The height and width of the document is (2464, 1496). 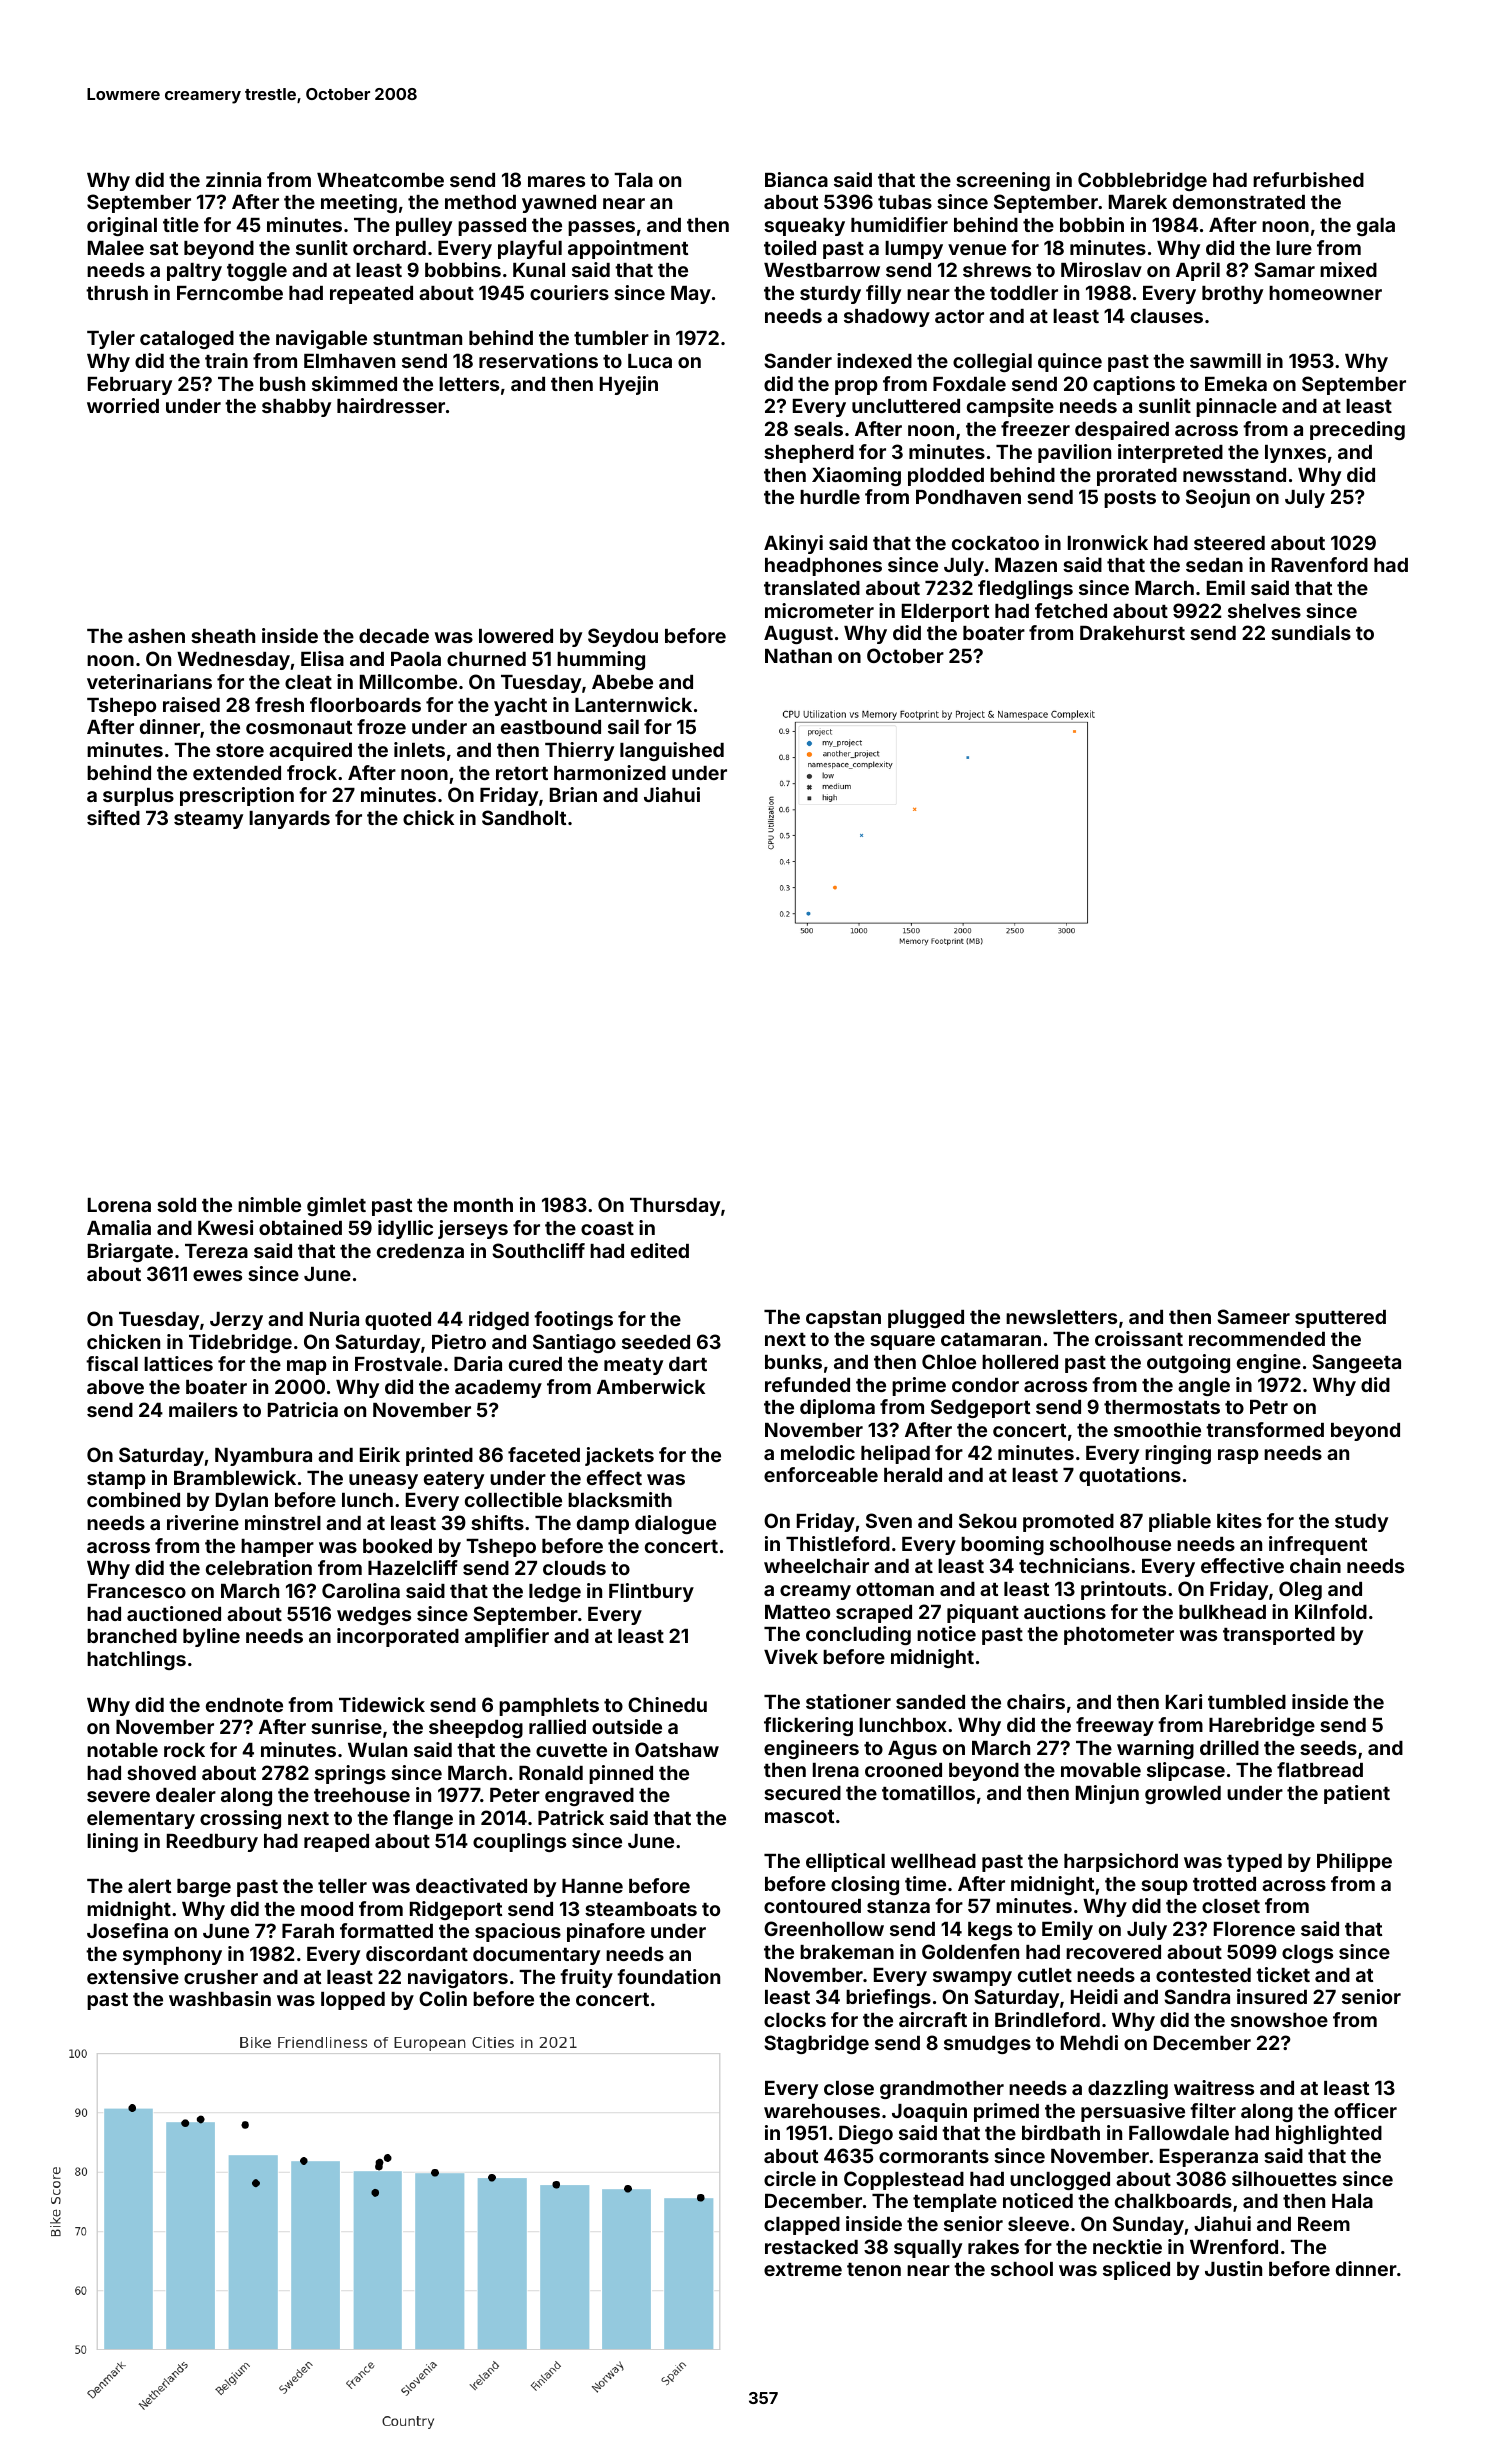 I want to click on decade, so click(x=394, y=636).
